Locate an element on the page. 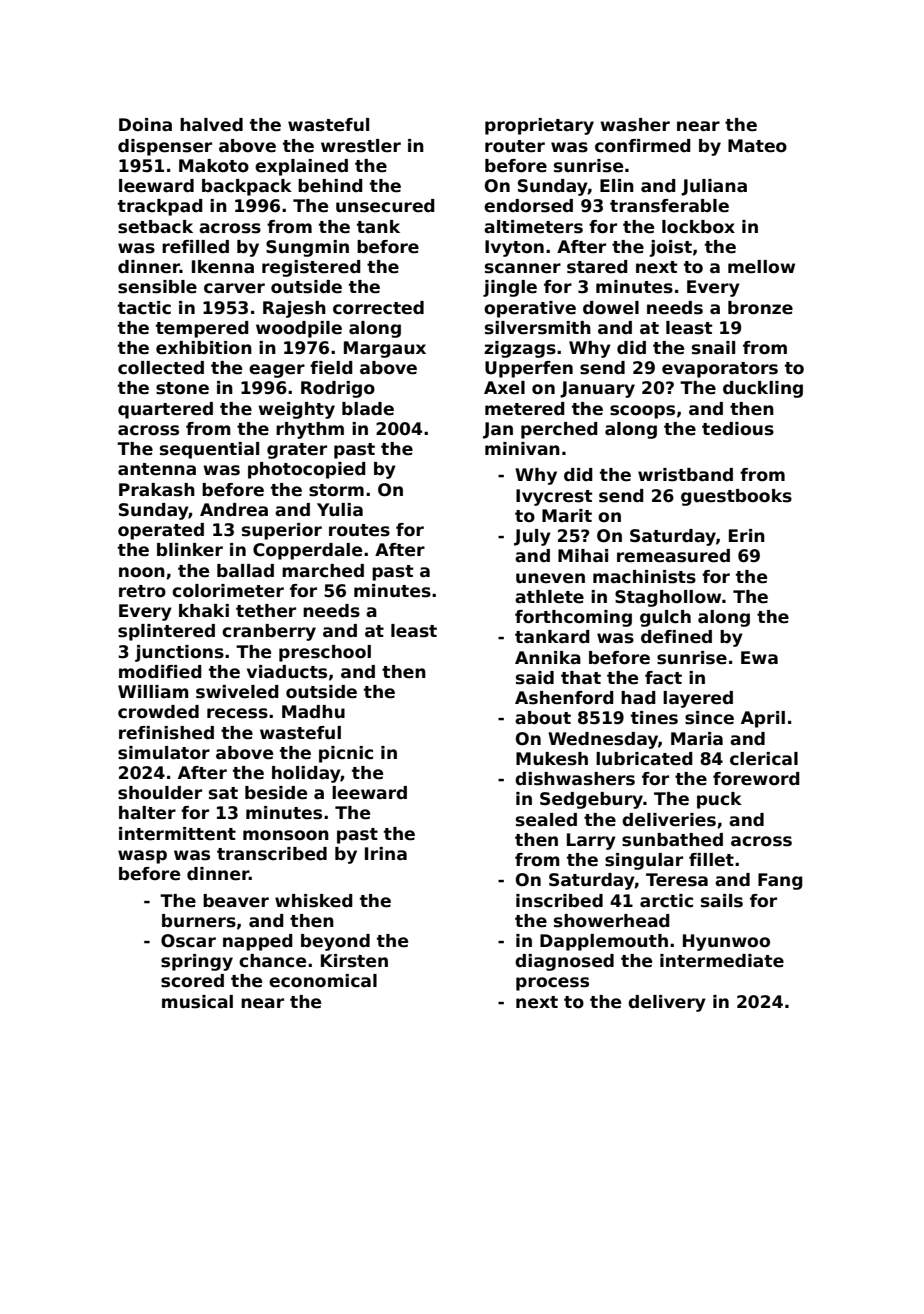 The height and width of the page is (1314, 924). scored is located at coordinates (192, 981).
